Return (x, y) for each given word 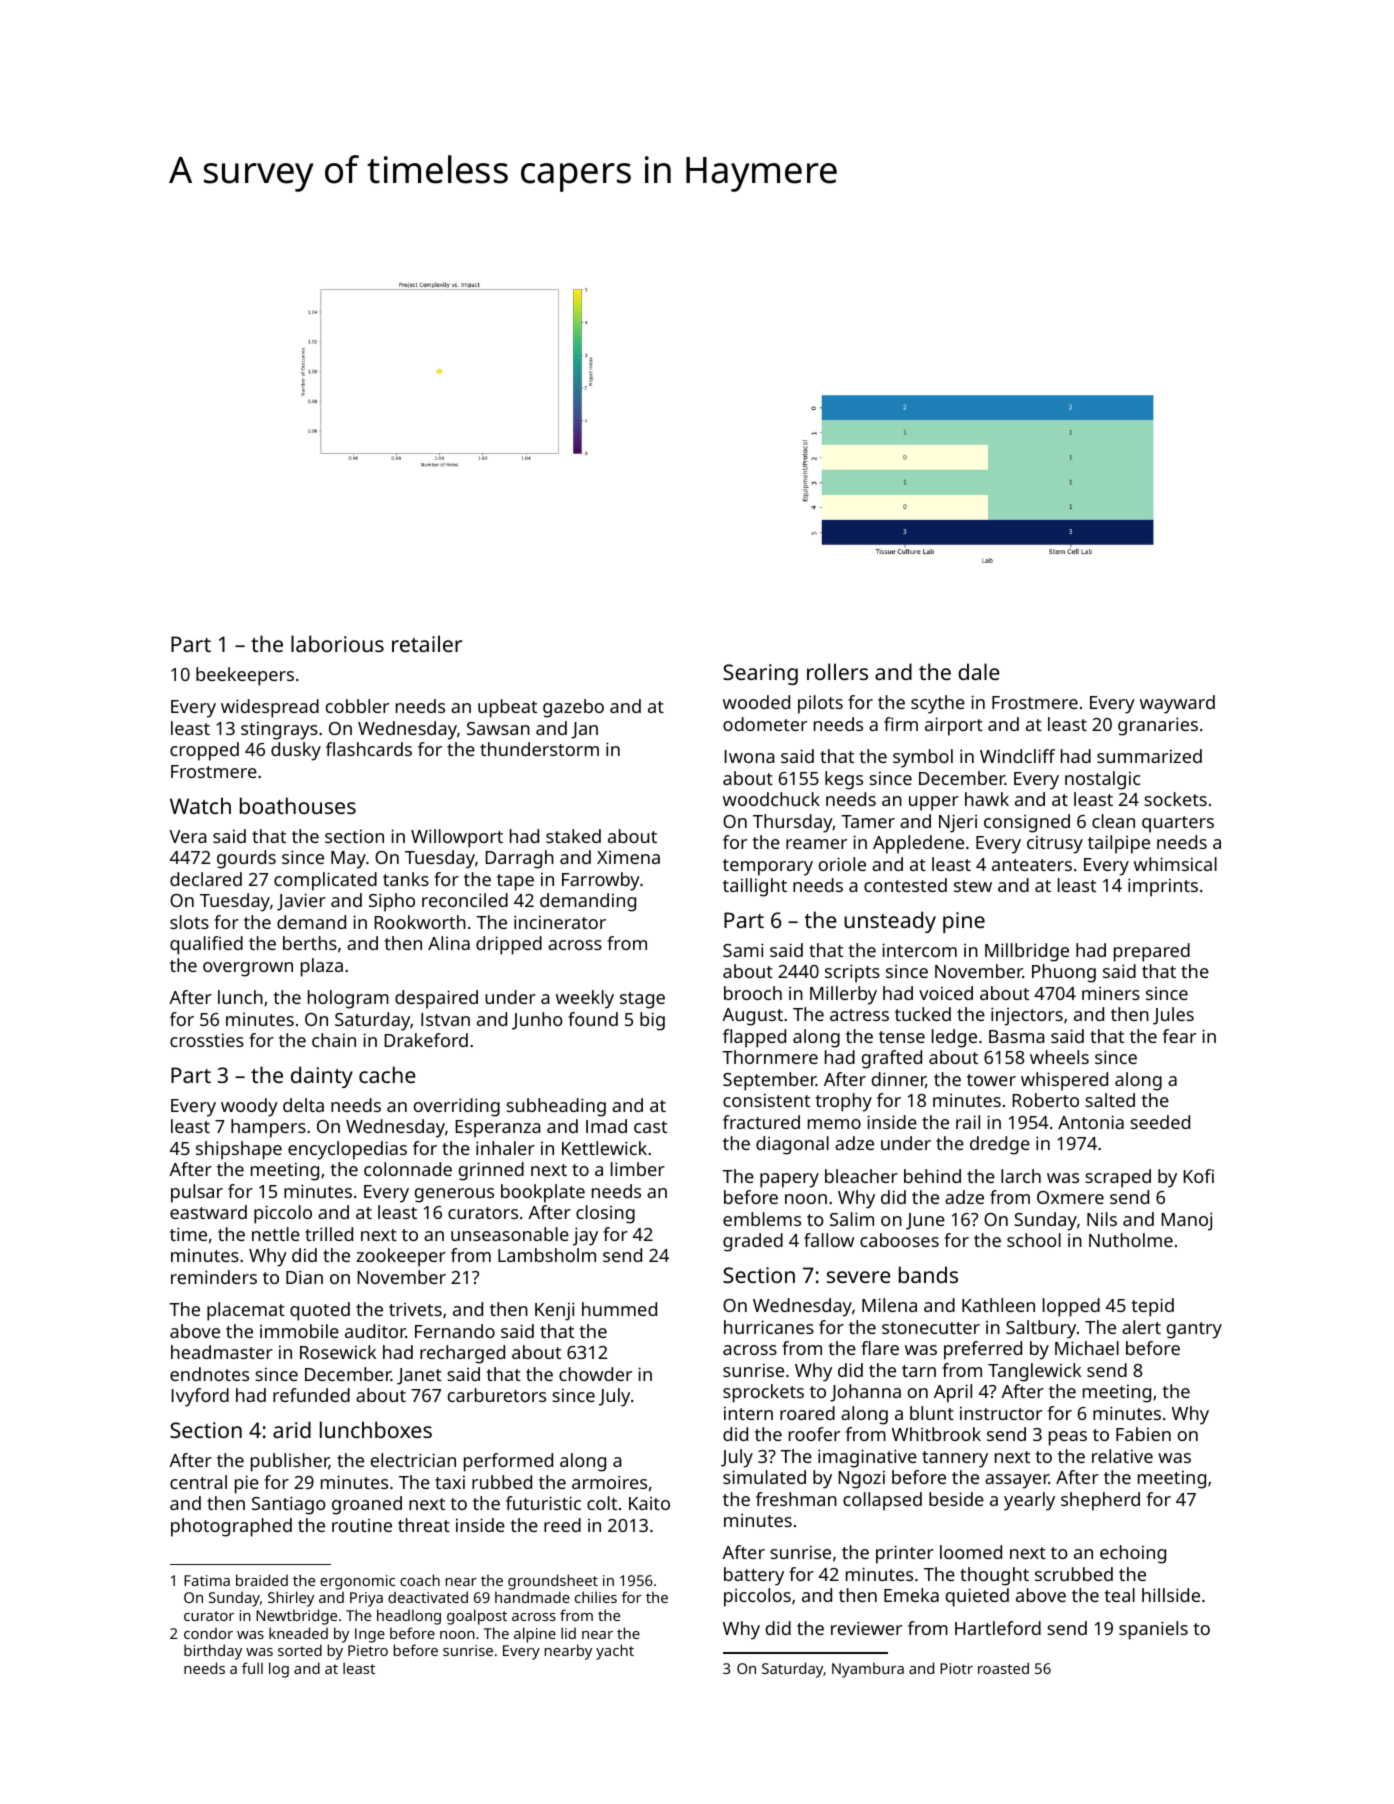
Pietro (368, 1650)
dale (979, 671)
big (652, 1021)
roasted (1003, 1668)
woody (249, 1107)
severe (859, 1277)
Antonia (1091, 1122)
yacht (615, 1652)
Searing (760, 674)
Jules (1173, 1016)
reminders (214, 1277)
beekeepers (245, 676)
